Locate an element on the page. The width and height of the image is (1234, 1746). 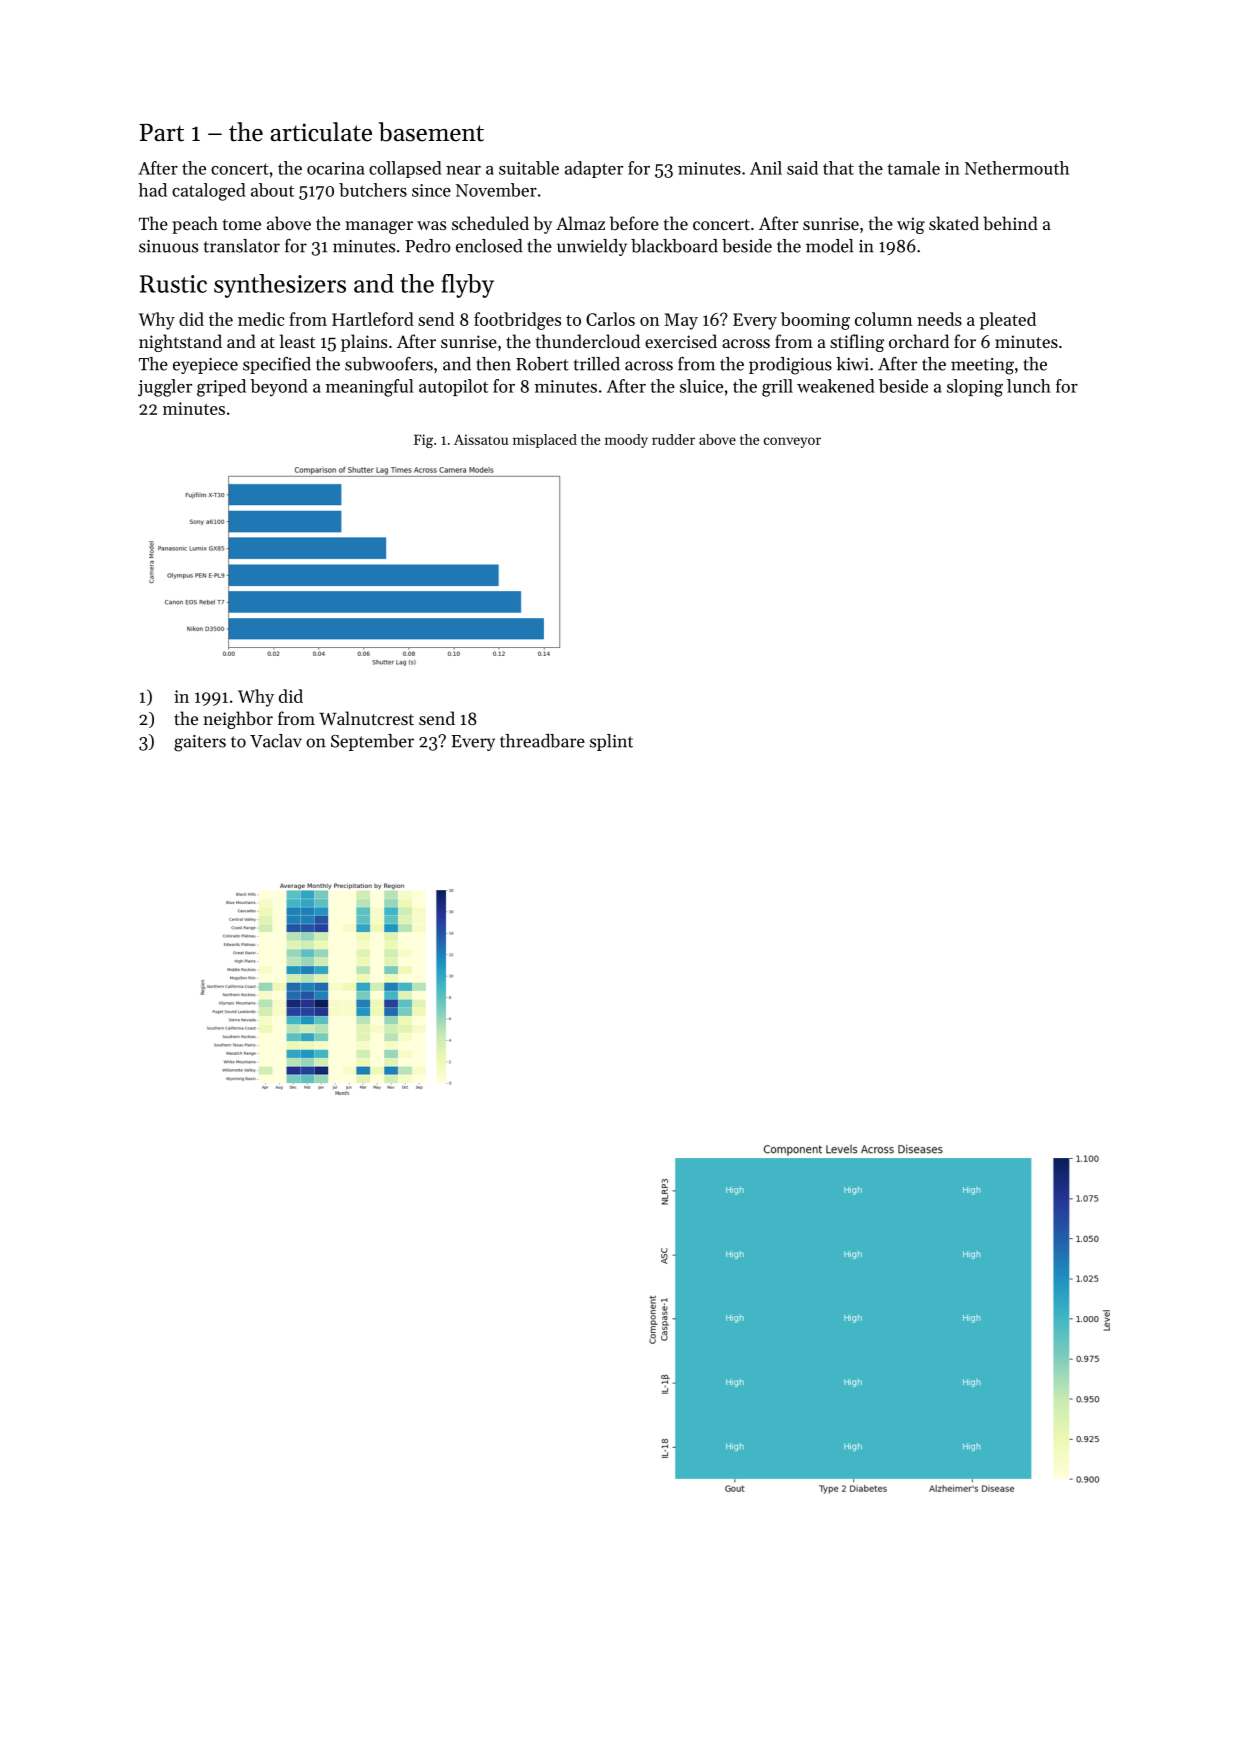
adapter is located at coordinates (594, 169).
